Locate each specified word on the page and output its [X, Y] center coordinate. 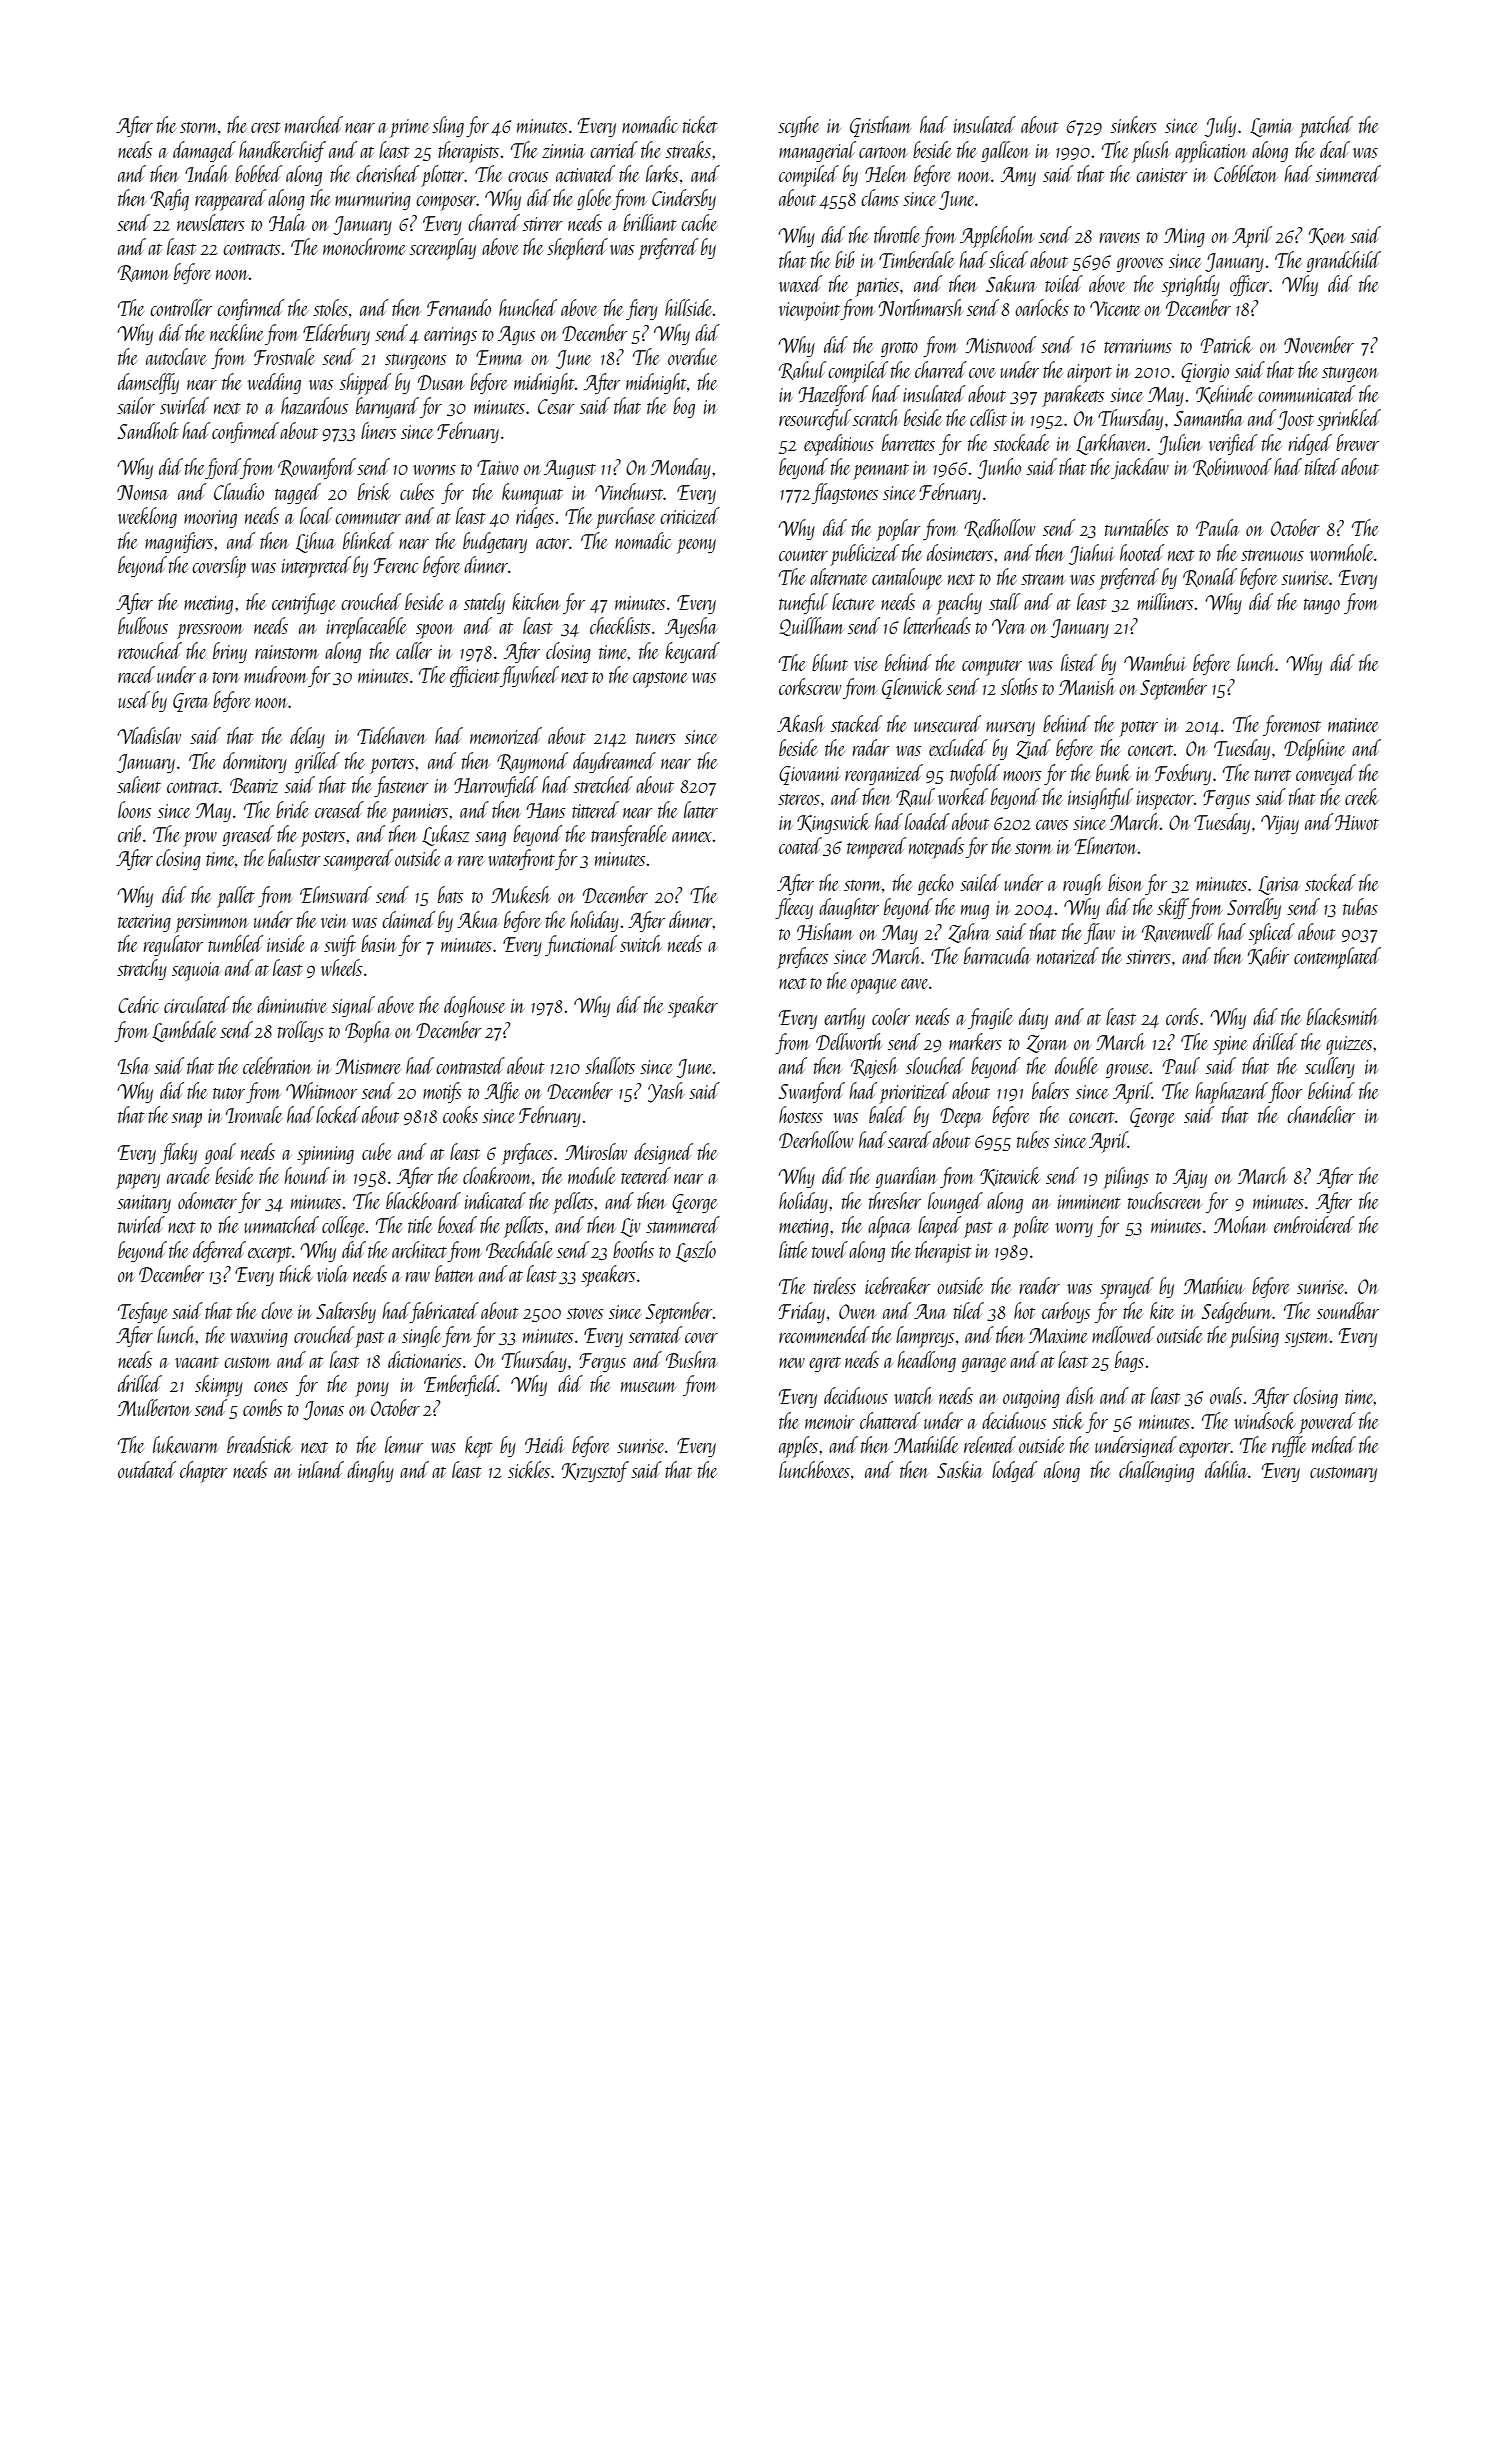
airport [1089, 373]
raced [136, 674]
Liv [631, 1227]
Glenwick [913, 688]
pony [372, 1389]
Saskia [960, 1469]
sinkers [1134, 124]
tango [1322, 606]
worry [1074, 1230]
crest [266, 127]
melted [1334, 1444]
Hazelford [833, 395]
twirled [141, 1224]
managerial [817, 151]
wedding [274, 383]
